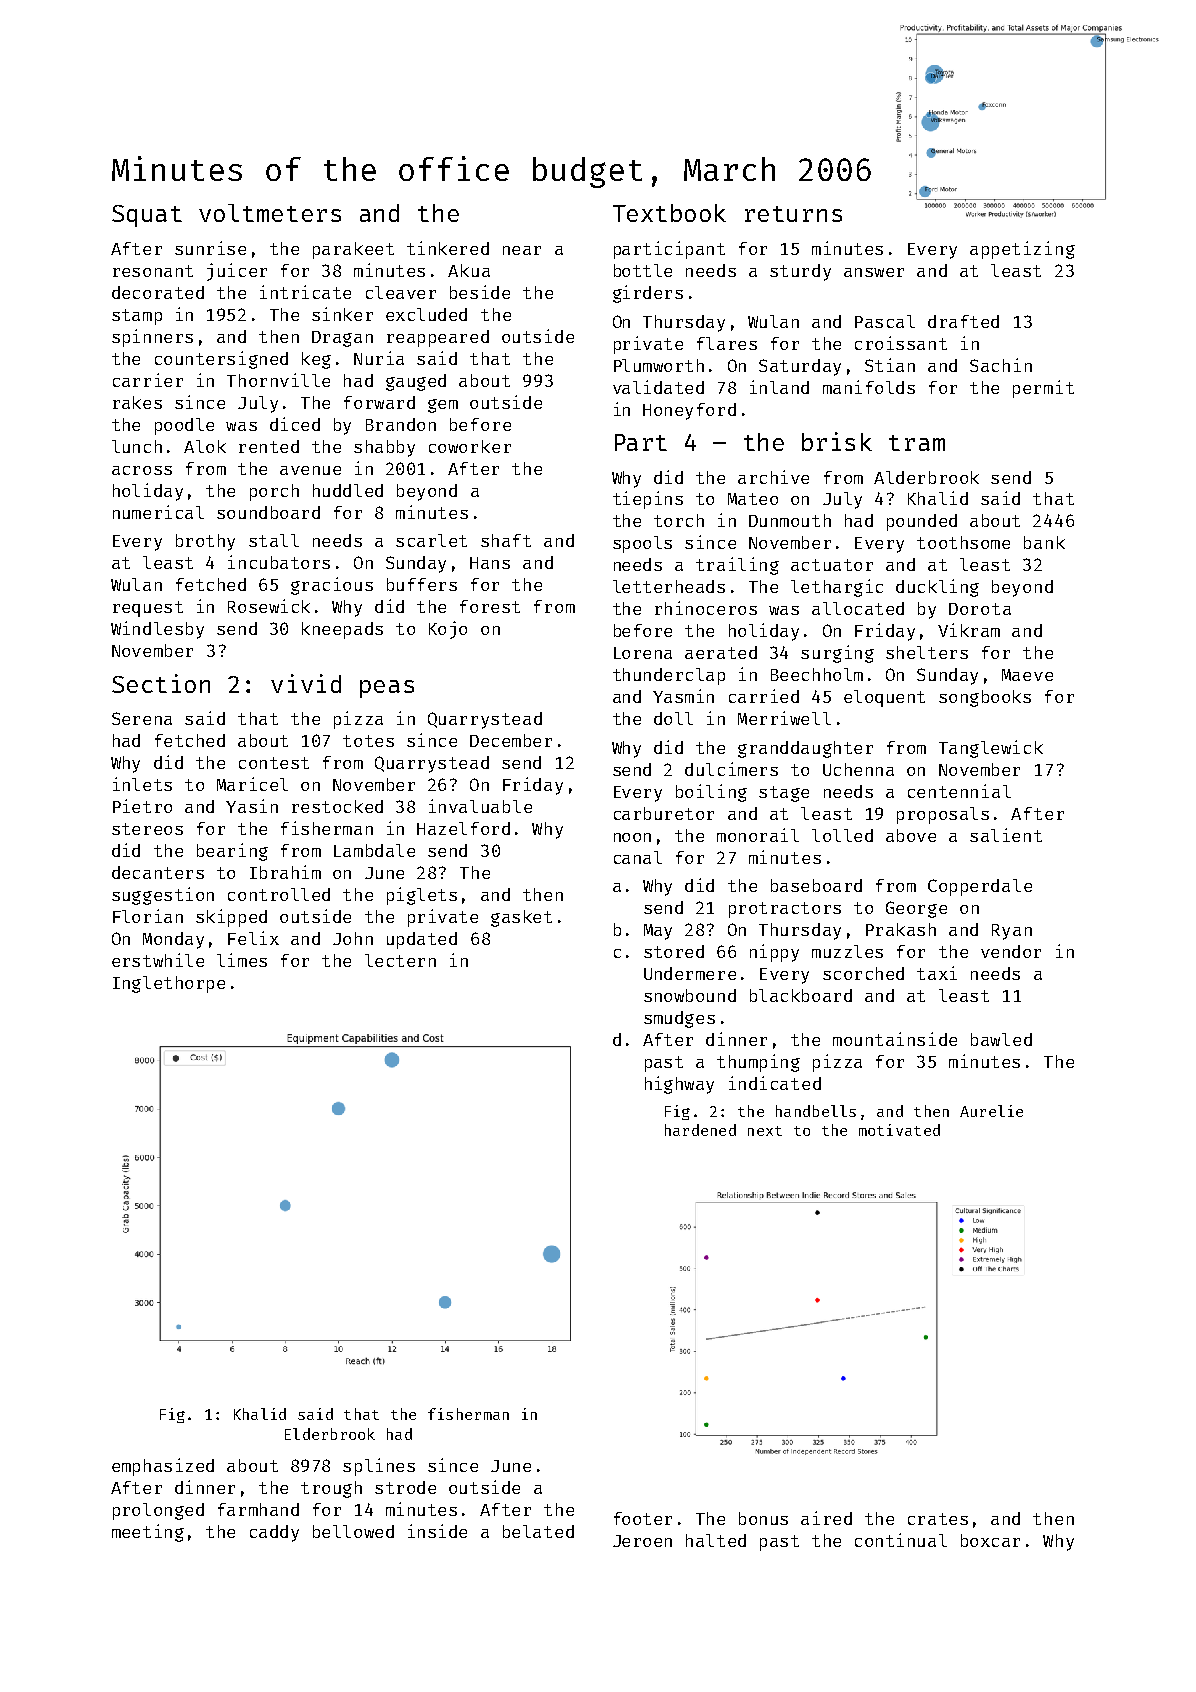 The height and width of the screenshot is (1692, 1196). What do you see at coordinates (330, 1434) in the screenshot?
I see `Elderbrook` at bounding box center [330, 1434].
